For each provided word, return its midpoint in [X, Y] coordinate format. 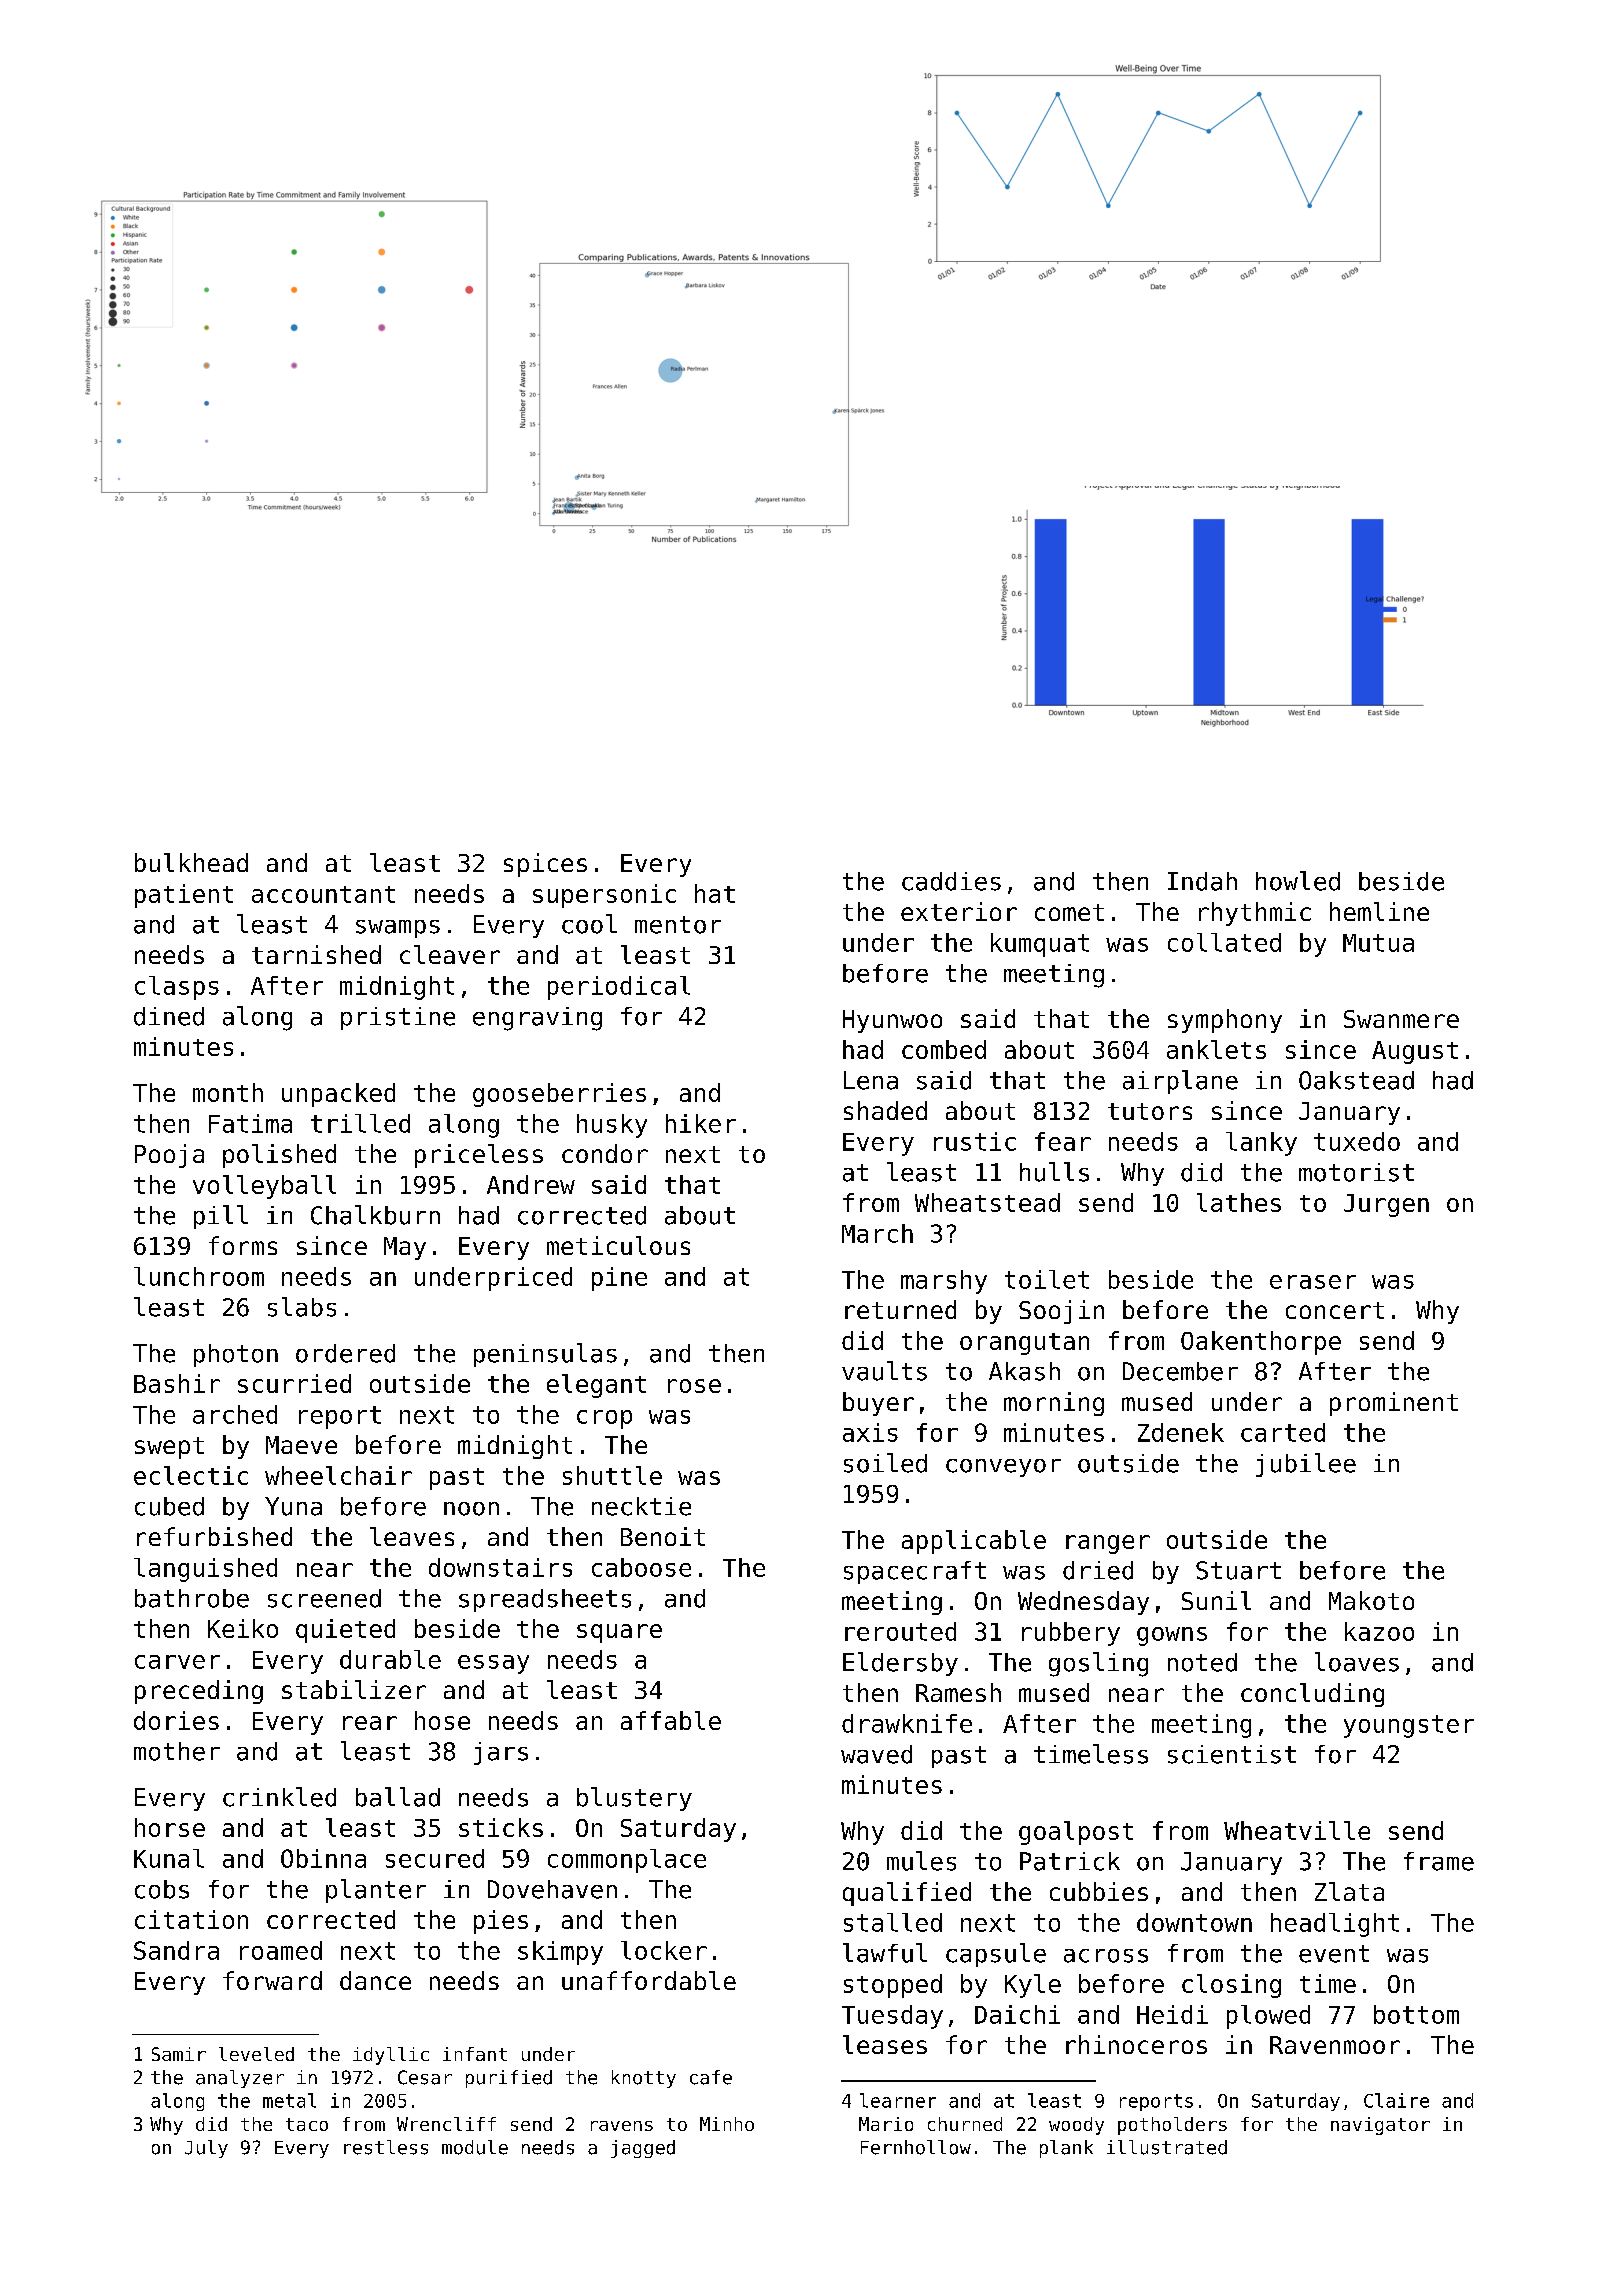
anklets [1216, 1049]
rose [694, 1386]
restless [386, 2147]
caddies [951, 881]
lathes [1239, 1202]
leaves [412, 1536]
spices [545, 865]
